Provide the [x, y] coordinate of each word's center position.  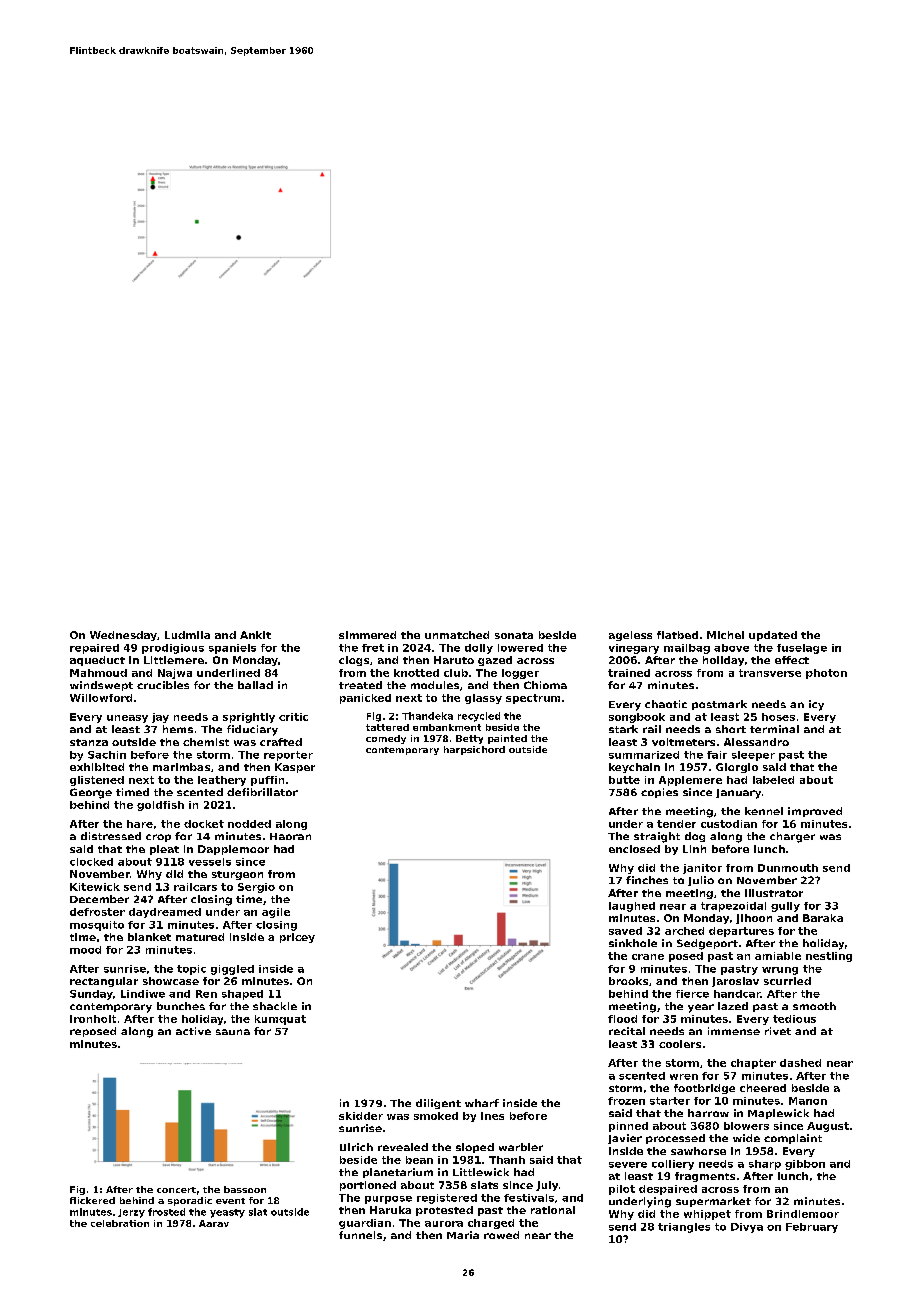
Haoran [290, 836]
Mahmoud [98, 673]
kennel [764, 811]
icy [816, 705]
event [230, 1201]
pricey [297, 938]
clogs [354, 661]
